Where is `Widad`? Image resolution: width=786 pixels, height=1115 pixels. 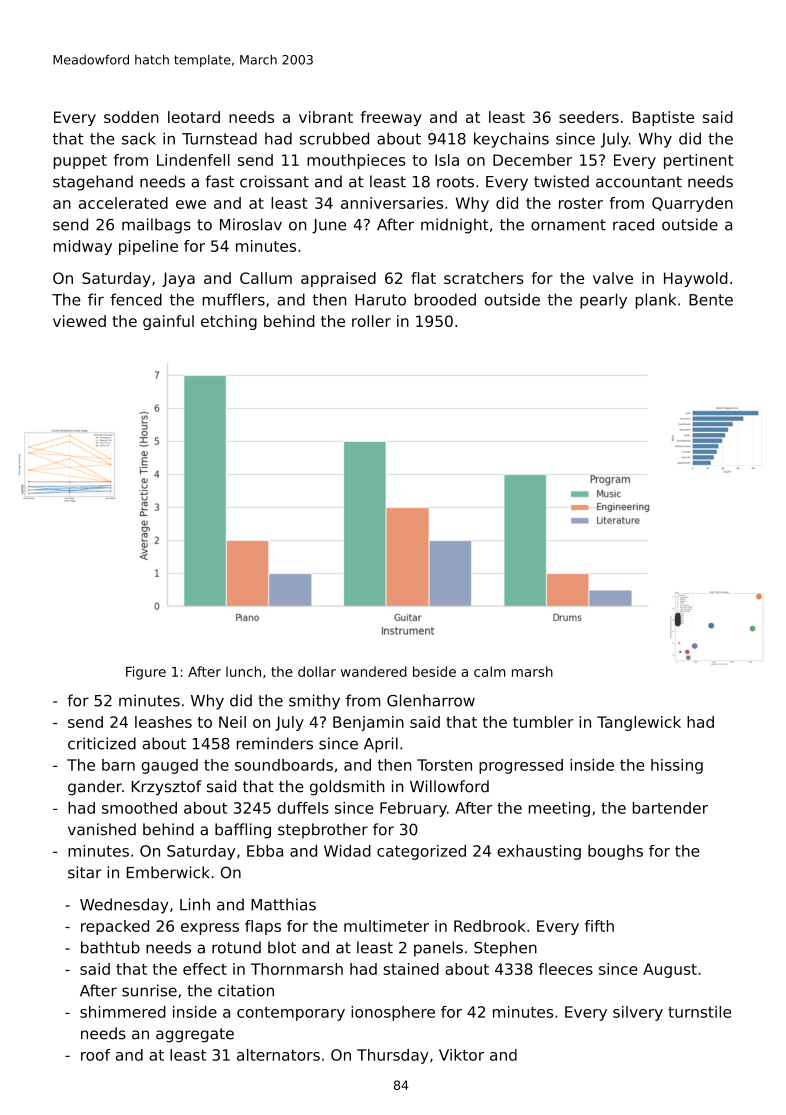
Widad is located at coordinates (347, 851).
